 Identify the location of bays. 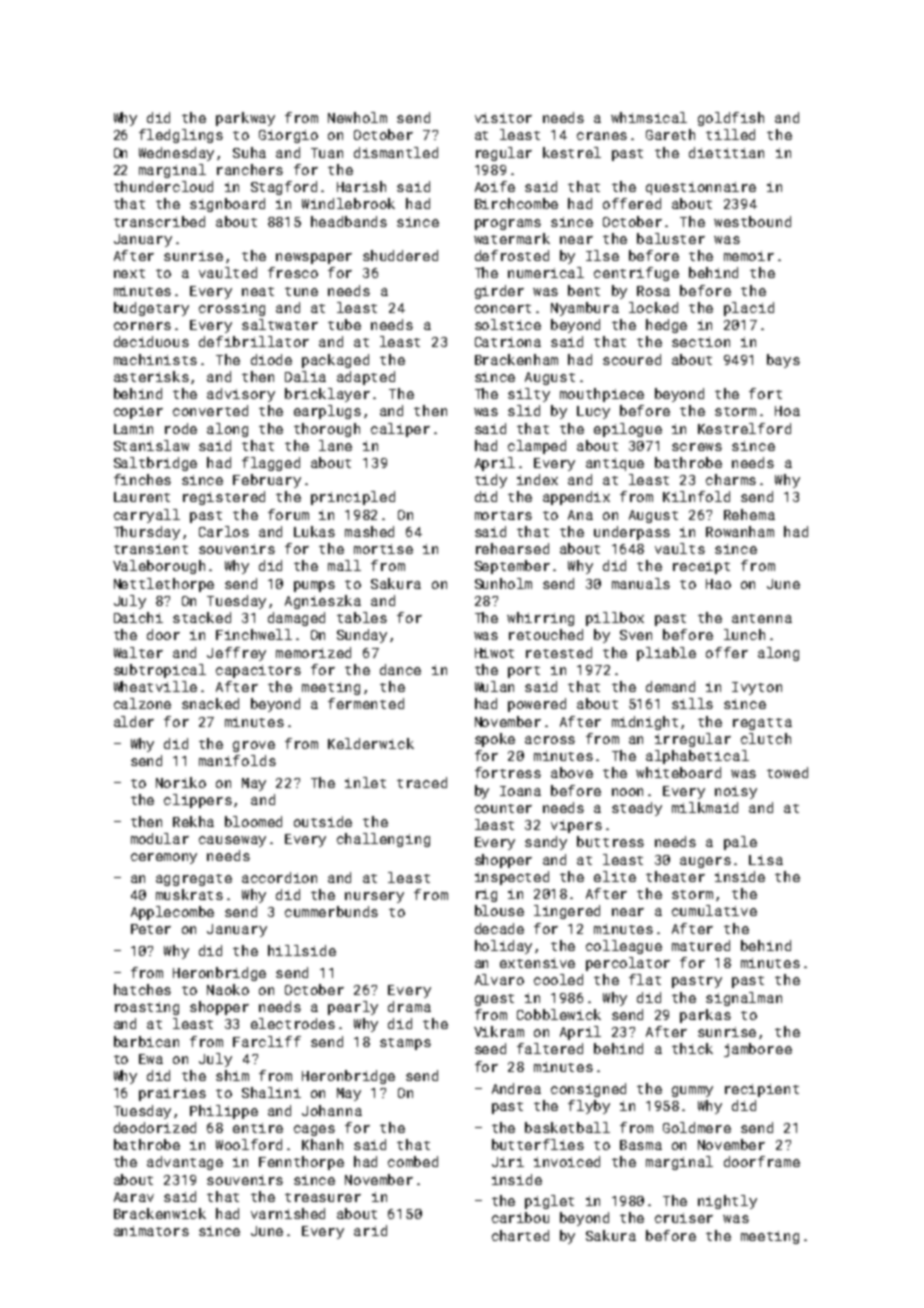
(783, 361).
